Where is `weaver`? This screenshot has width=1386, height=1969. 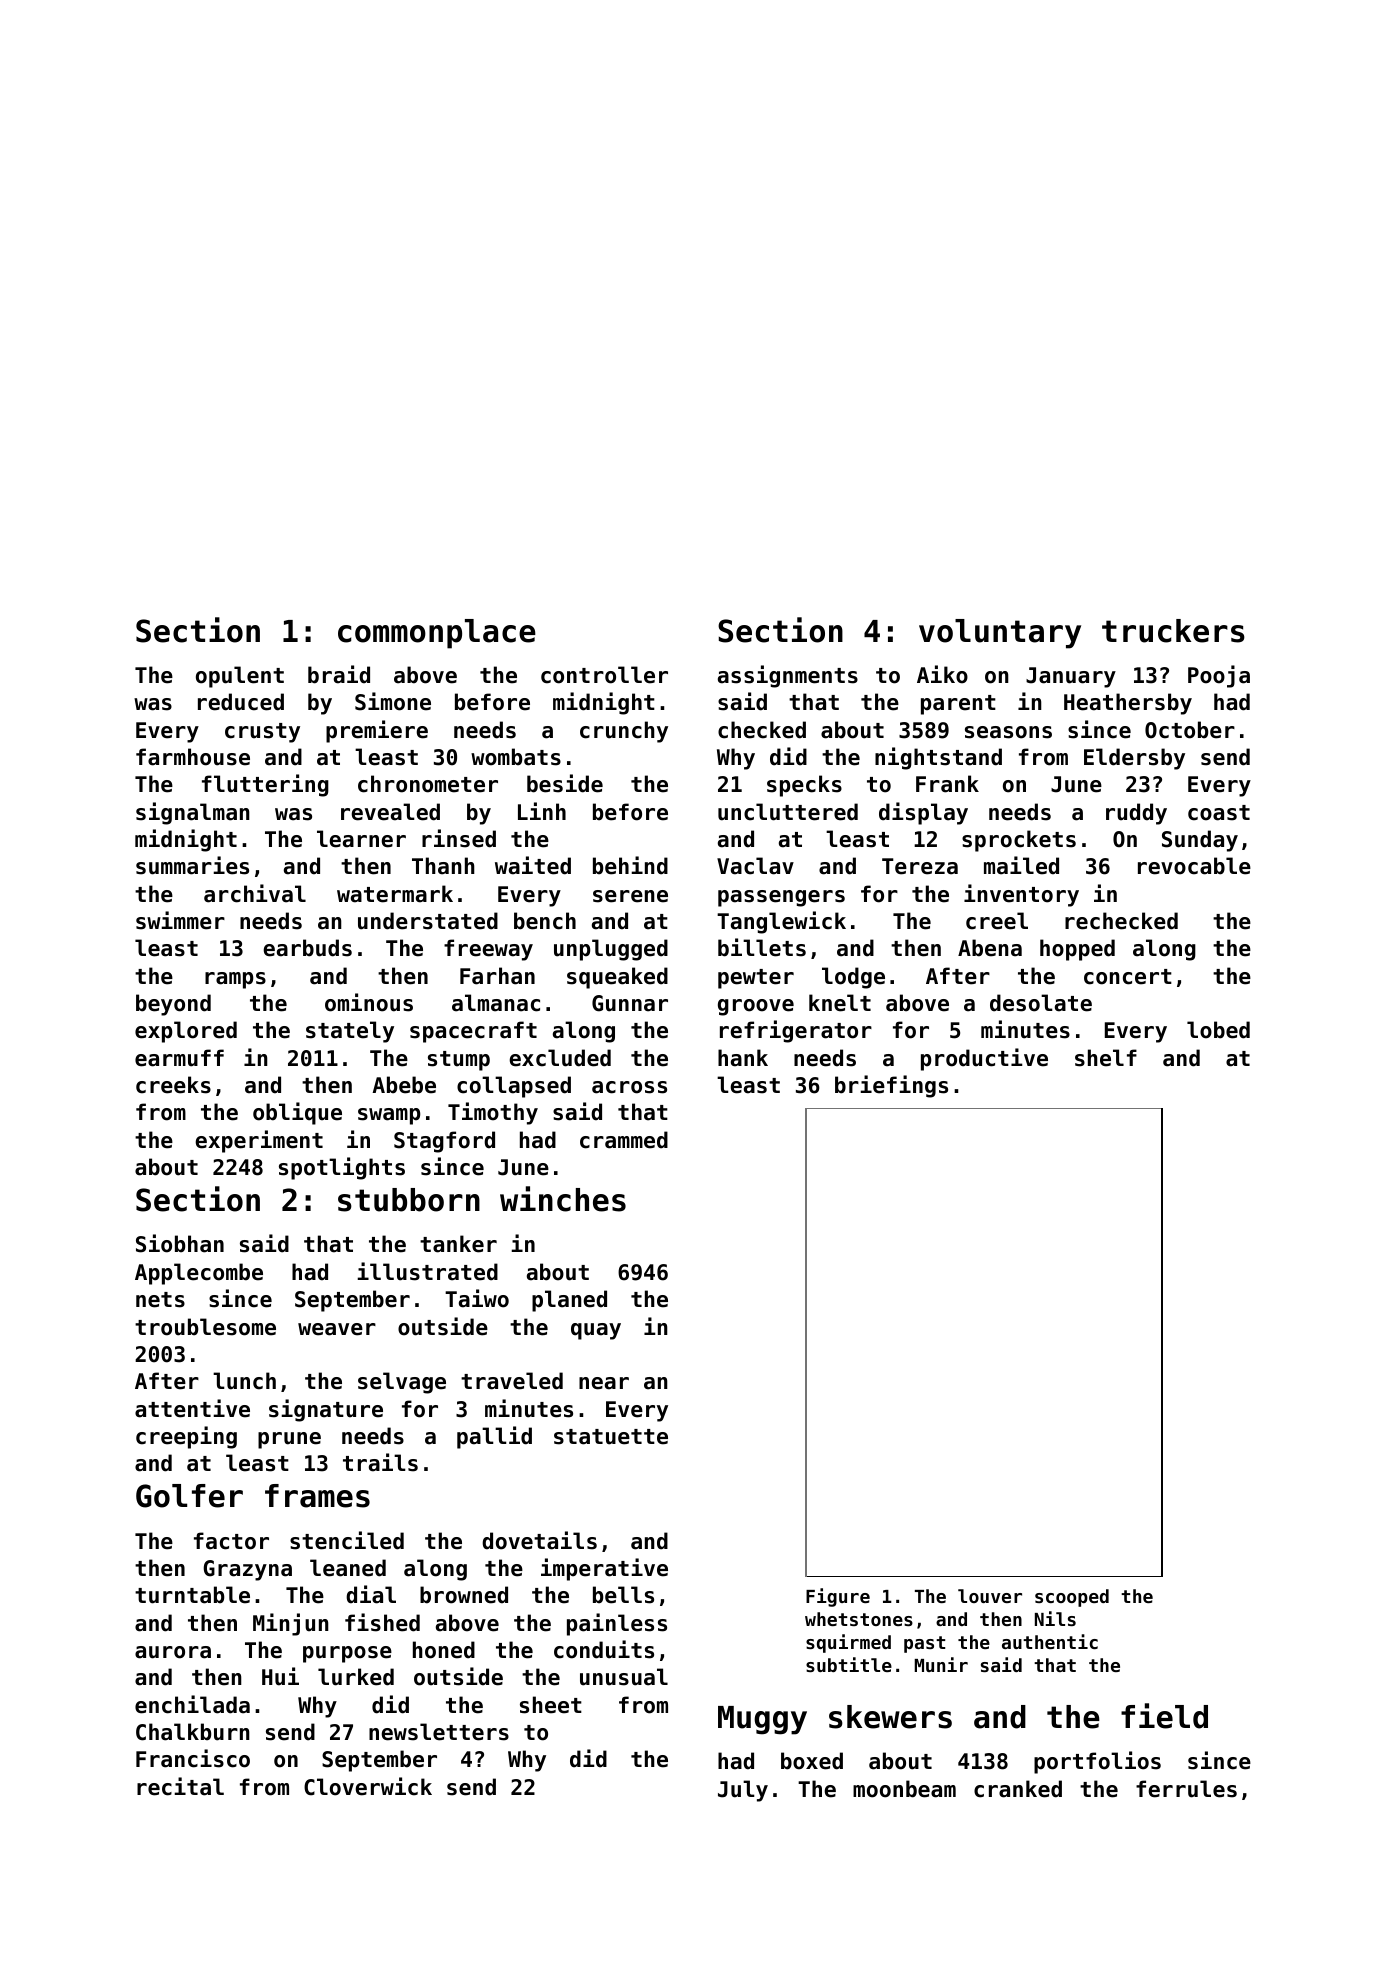 weaver is located at coordinates (337, 1329).
